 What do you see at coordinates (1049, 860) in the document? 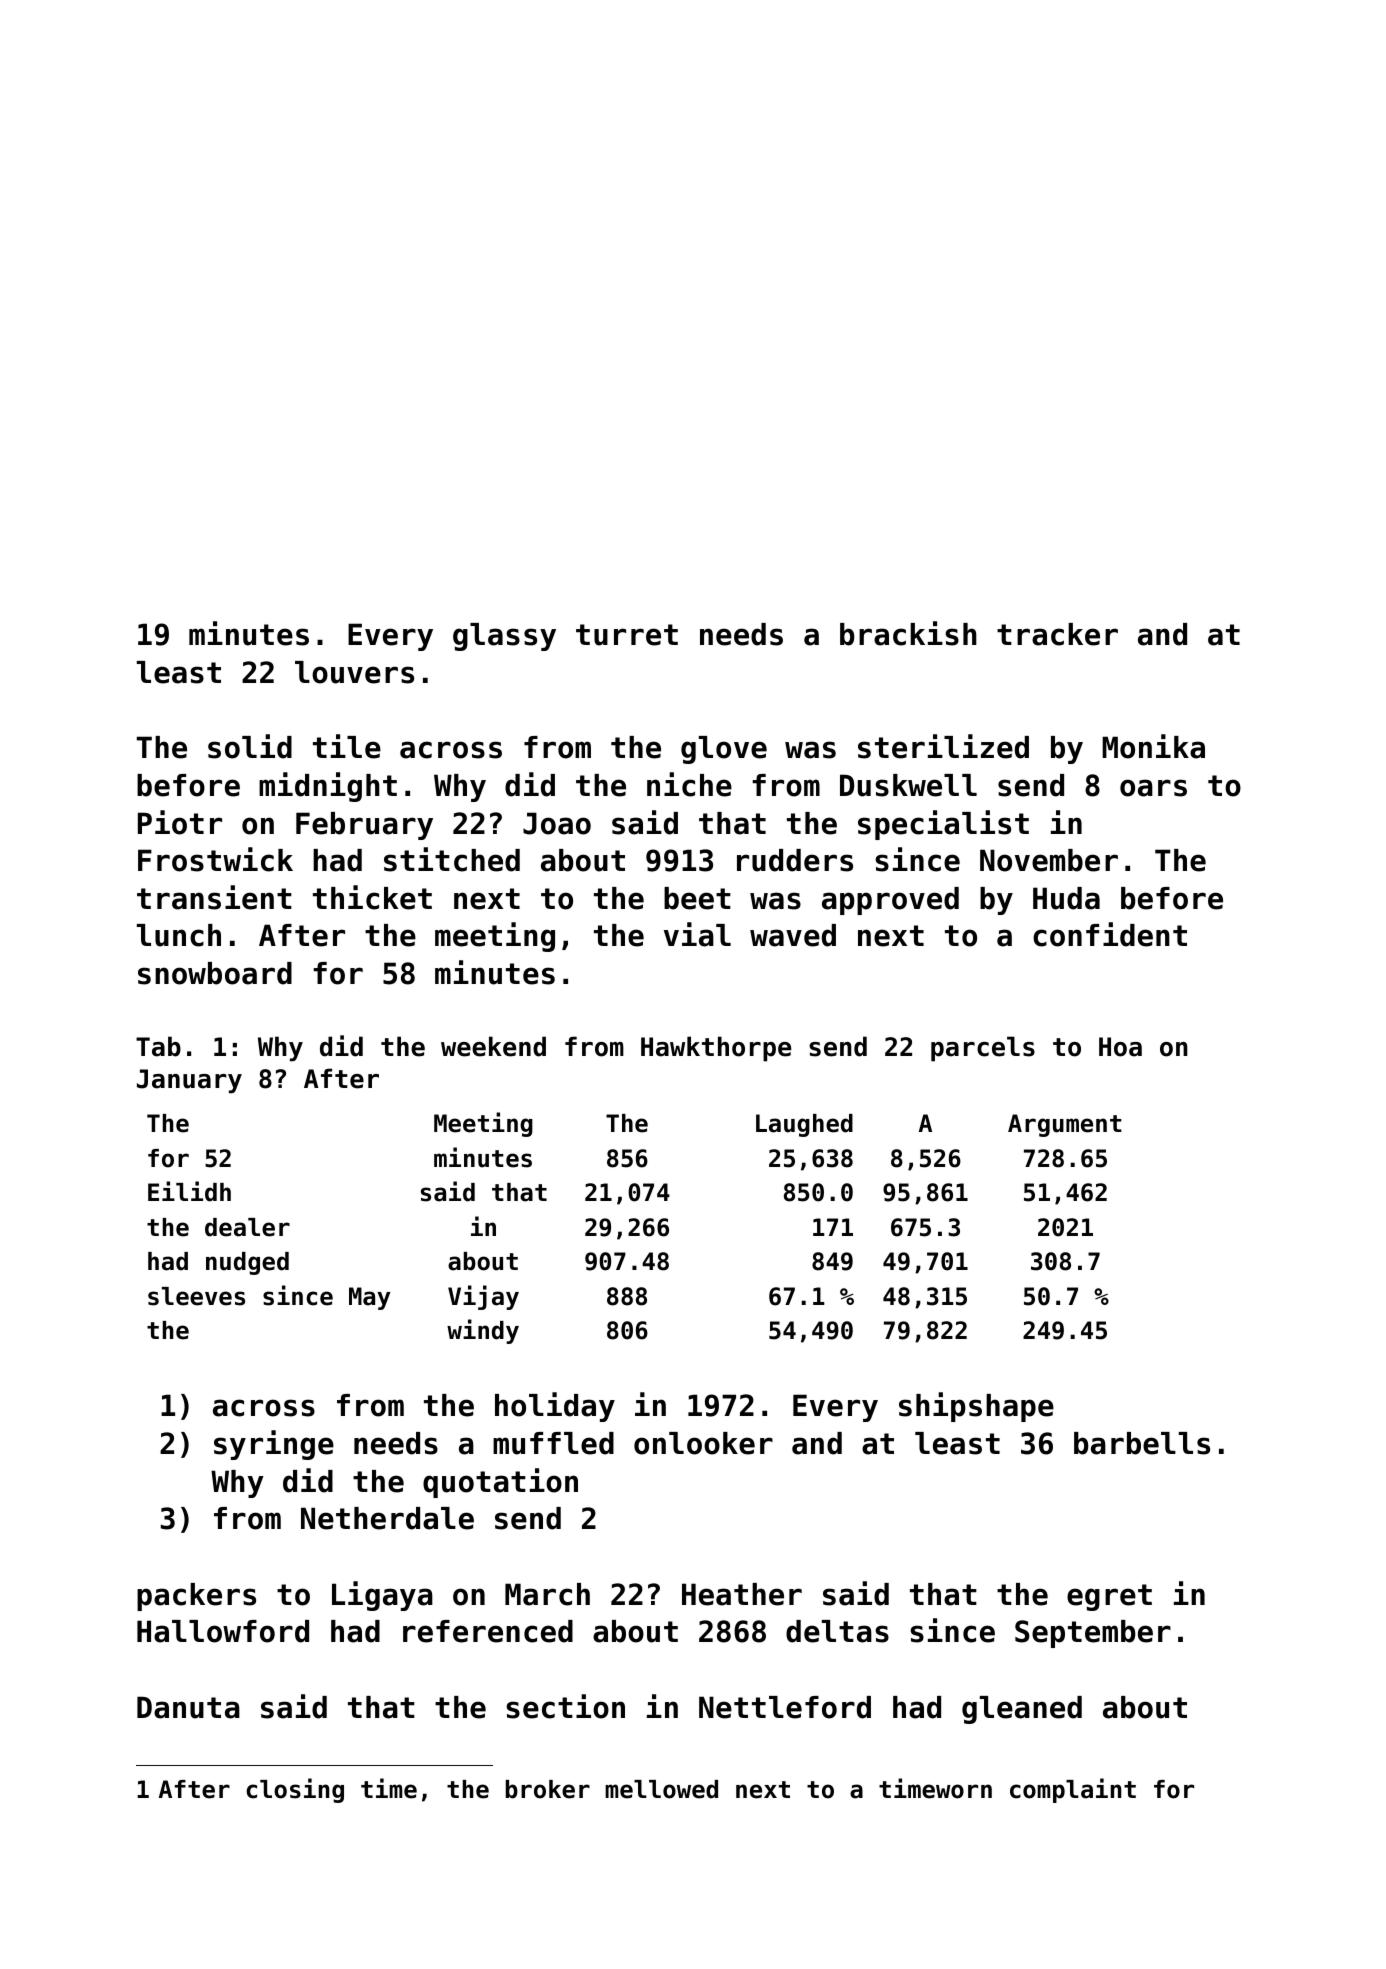
I see `November` at bounding box center [1049, 860].
